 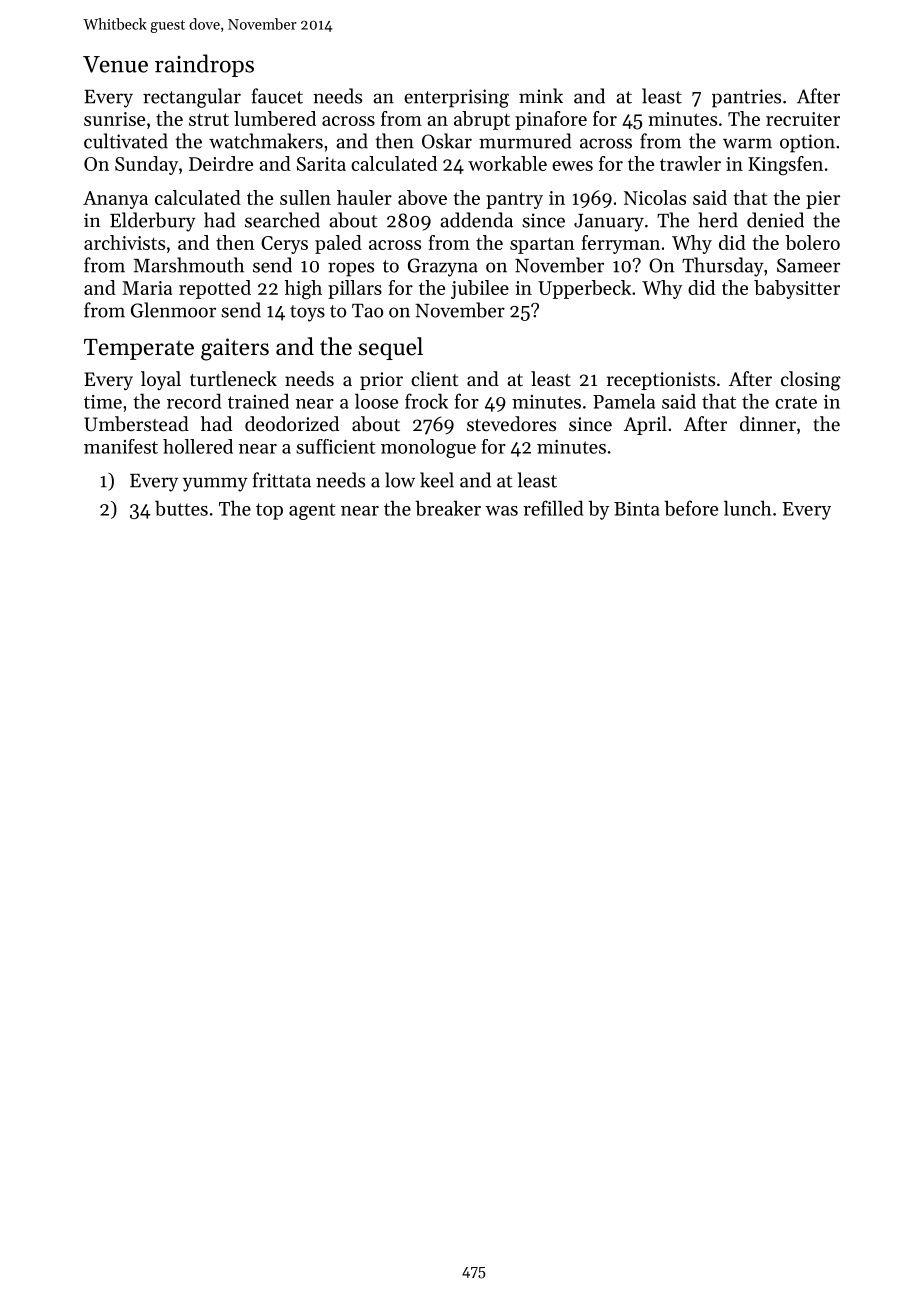 What do you see at coordinates (181, 508) in the screenshot?
I see `buttes` at bounding box center [181, 508].
